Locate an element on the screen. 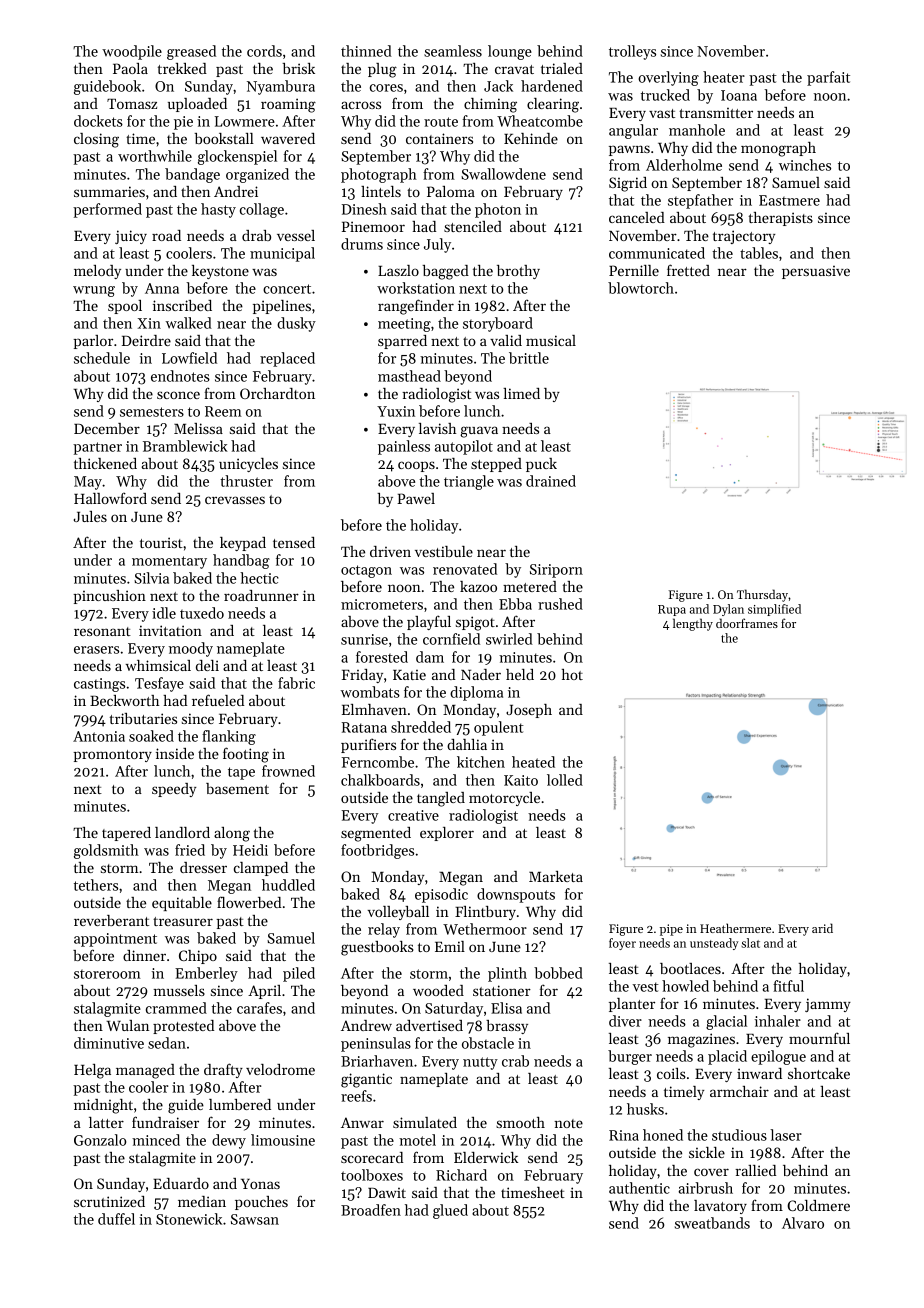 This screenshot has height=1308, width=924. doorframes is located at coordinates (747, 623).
